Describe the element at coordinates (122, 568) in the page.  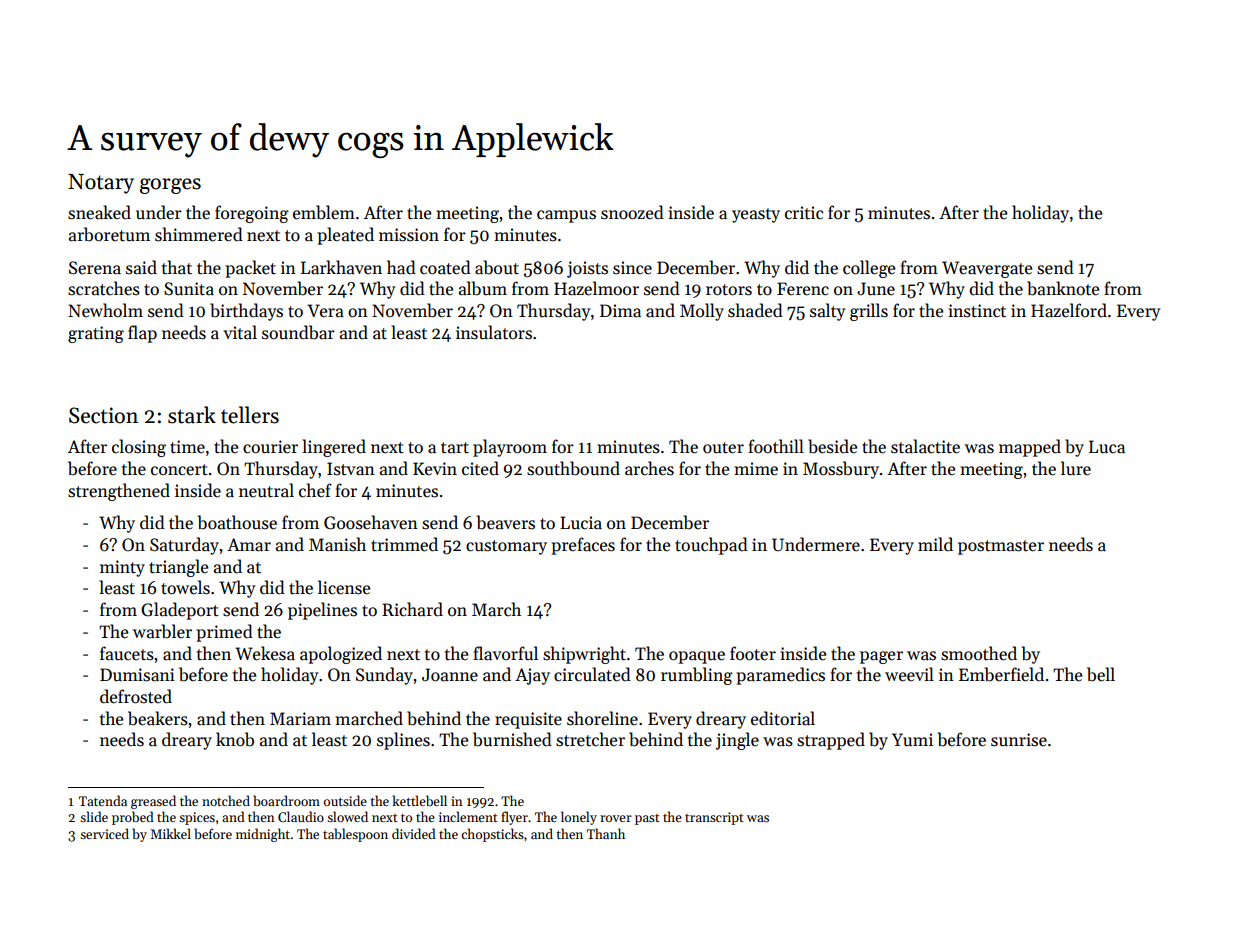
I see `minty` at that location.
